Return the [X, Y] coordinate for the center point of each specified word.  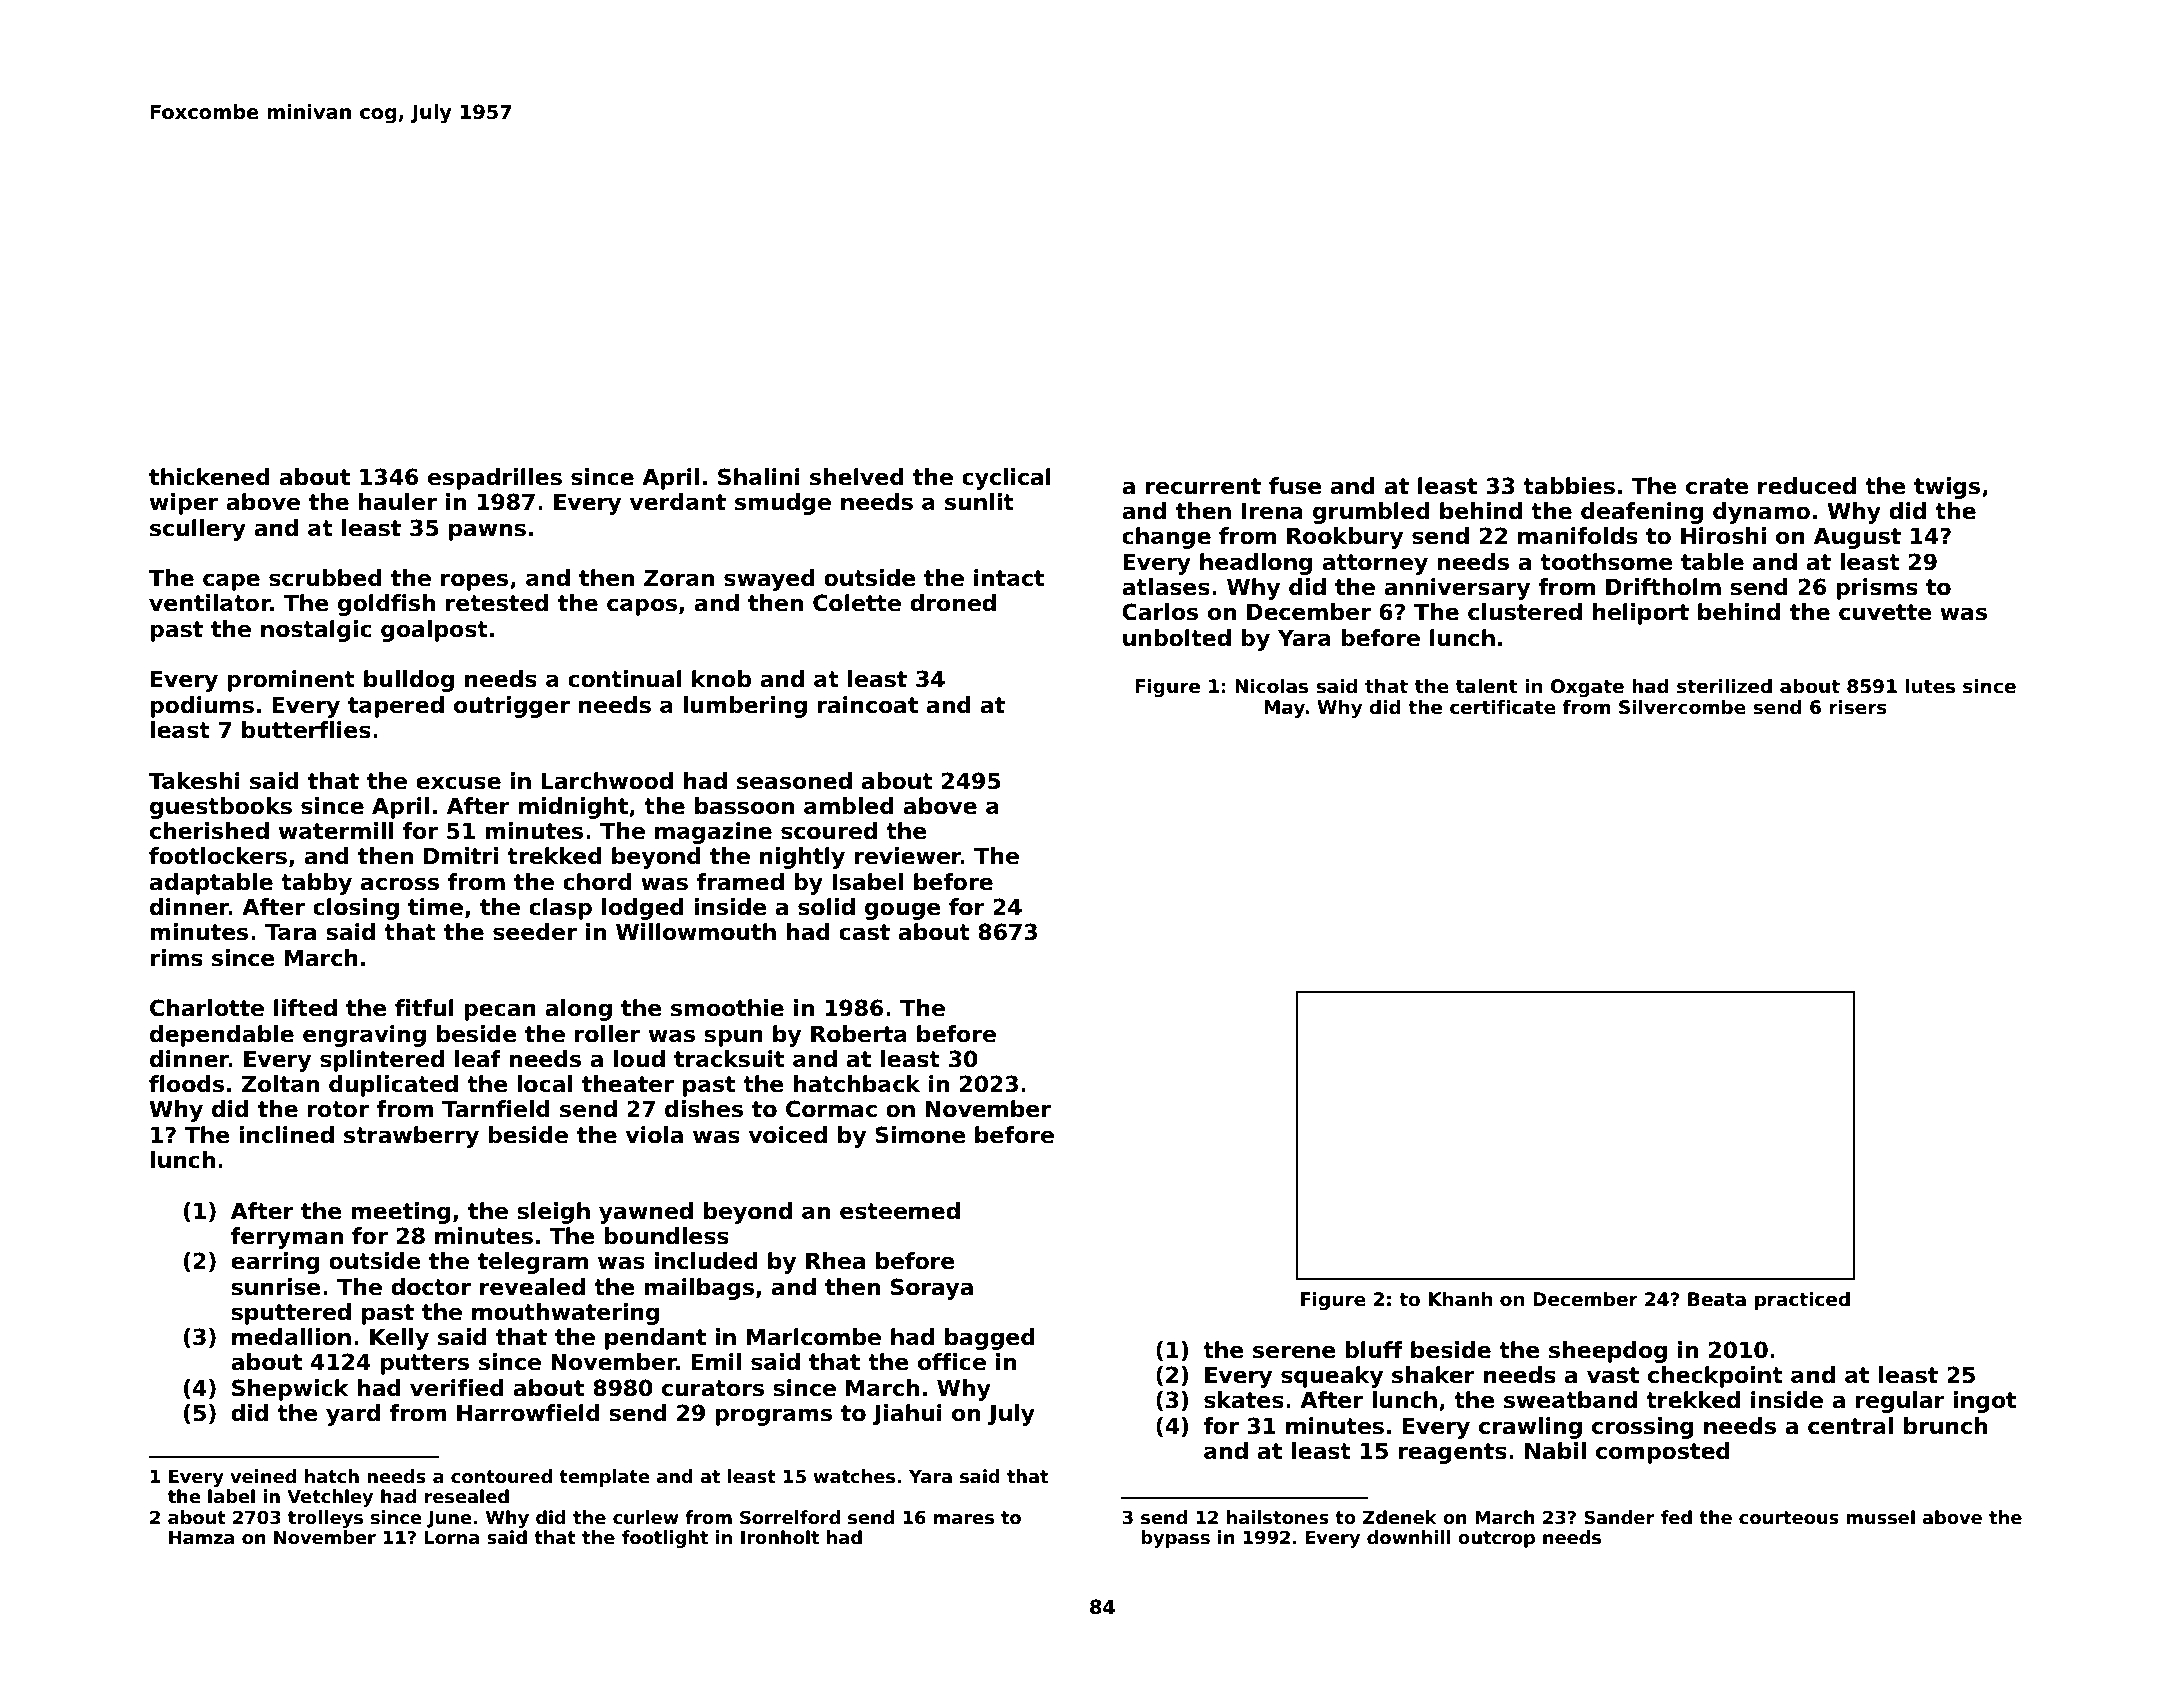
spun [733, 1038]
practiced [1802, 1301]
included [706, 1261]
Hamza [201, 1538]
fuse [1295, 486]
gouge [903, 911]
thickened [209, 477]
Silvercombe [1682, 707]
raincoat [867, 705]
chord [597, 882]
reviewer [907, 856]
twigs [1947, 488]
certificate [1503, 707]
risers [1858, 707]
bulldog [409, 681]
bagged [990, 1339]
